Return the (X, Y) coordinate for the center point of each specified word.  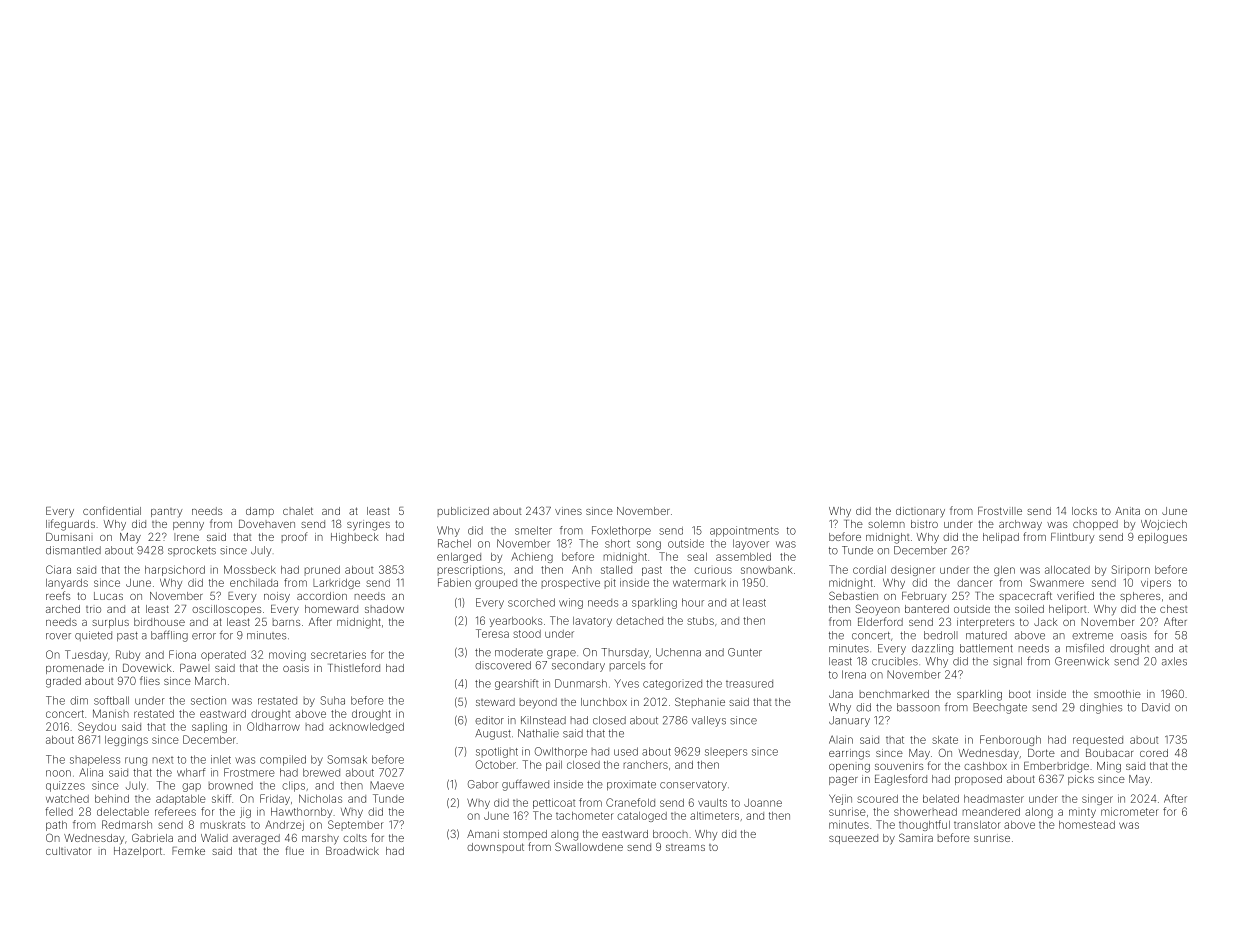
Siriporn (1131, 570)
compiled (283, 760)
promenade (75, 669)
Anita (1127, 511)
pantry (166, 513)
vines (568, 511)
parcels (627, 666)
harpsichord (175, 570)
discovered (503, 665)
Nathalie (538, 733)
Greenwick (1082, 661)
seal (697, 557)
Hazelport (138, 852)
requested (1098, 741)
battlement (986, 648)
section (208, 700)
